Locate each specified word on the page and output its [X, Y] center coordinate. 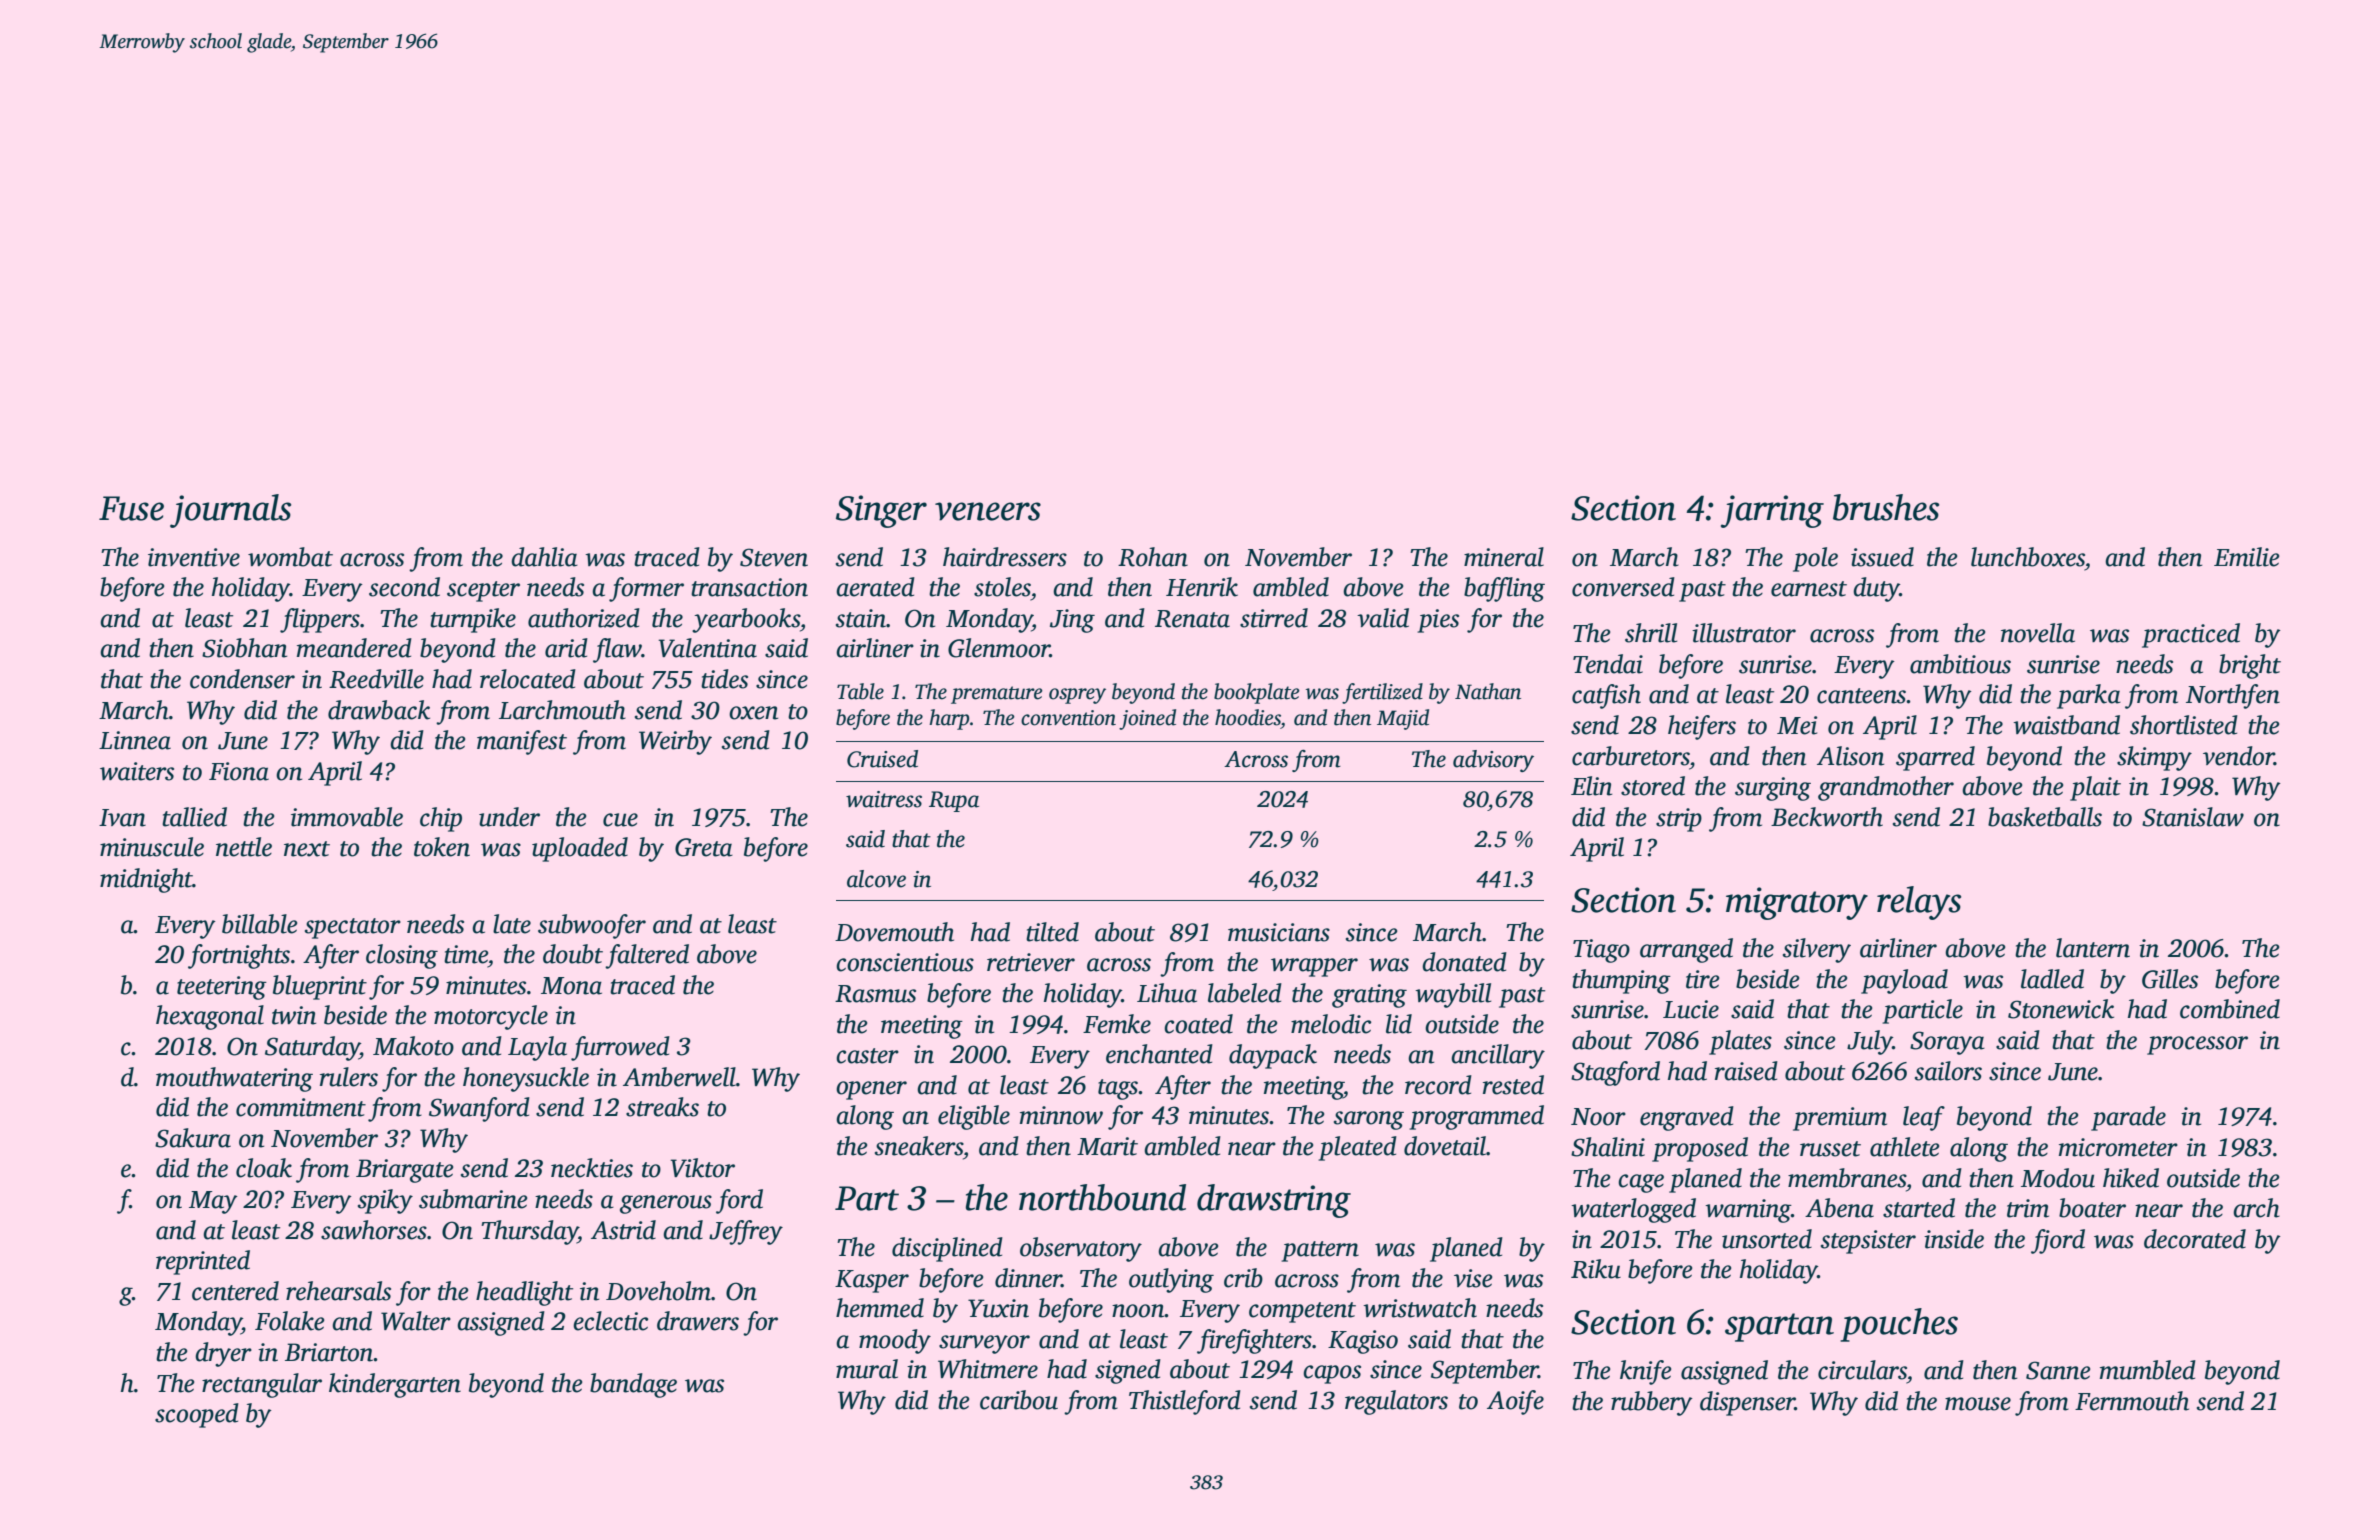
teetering [222, 988]
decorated [2195, 1239]
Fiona [239, 771]
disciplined [947, 1249]
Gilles [2170, 979]
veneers [988, 511]
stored [1653, 786]
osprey [1077, 696]
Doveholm [658, 1291]
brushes [1886, 507]
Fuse [131, 508]
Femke [1117, 1024]
